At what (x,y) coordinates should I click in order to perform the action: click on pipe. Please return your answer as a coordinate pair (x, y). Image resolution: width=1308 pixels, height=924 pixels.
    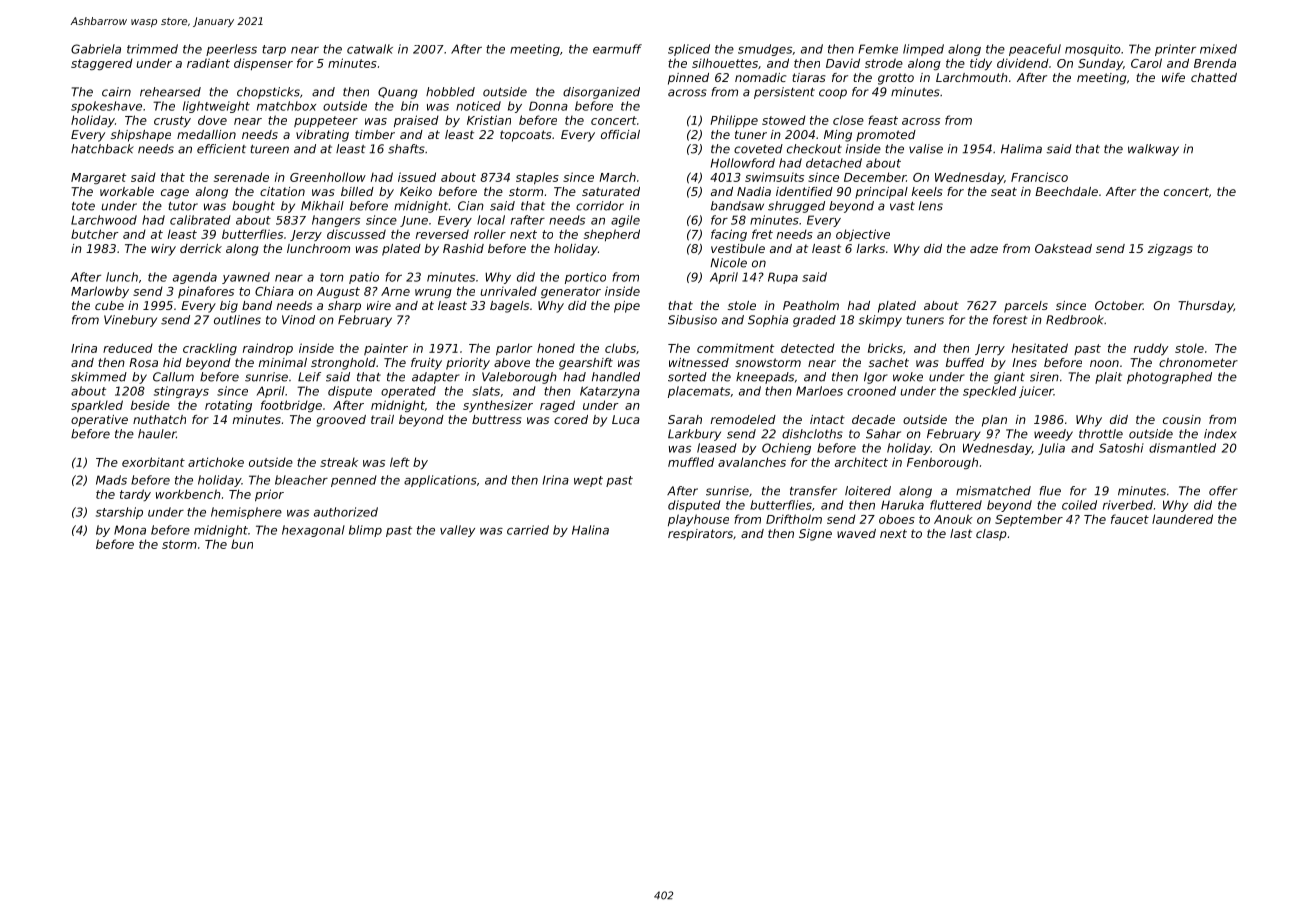
    Looking at the image, I should click on (627, 307).
